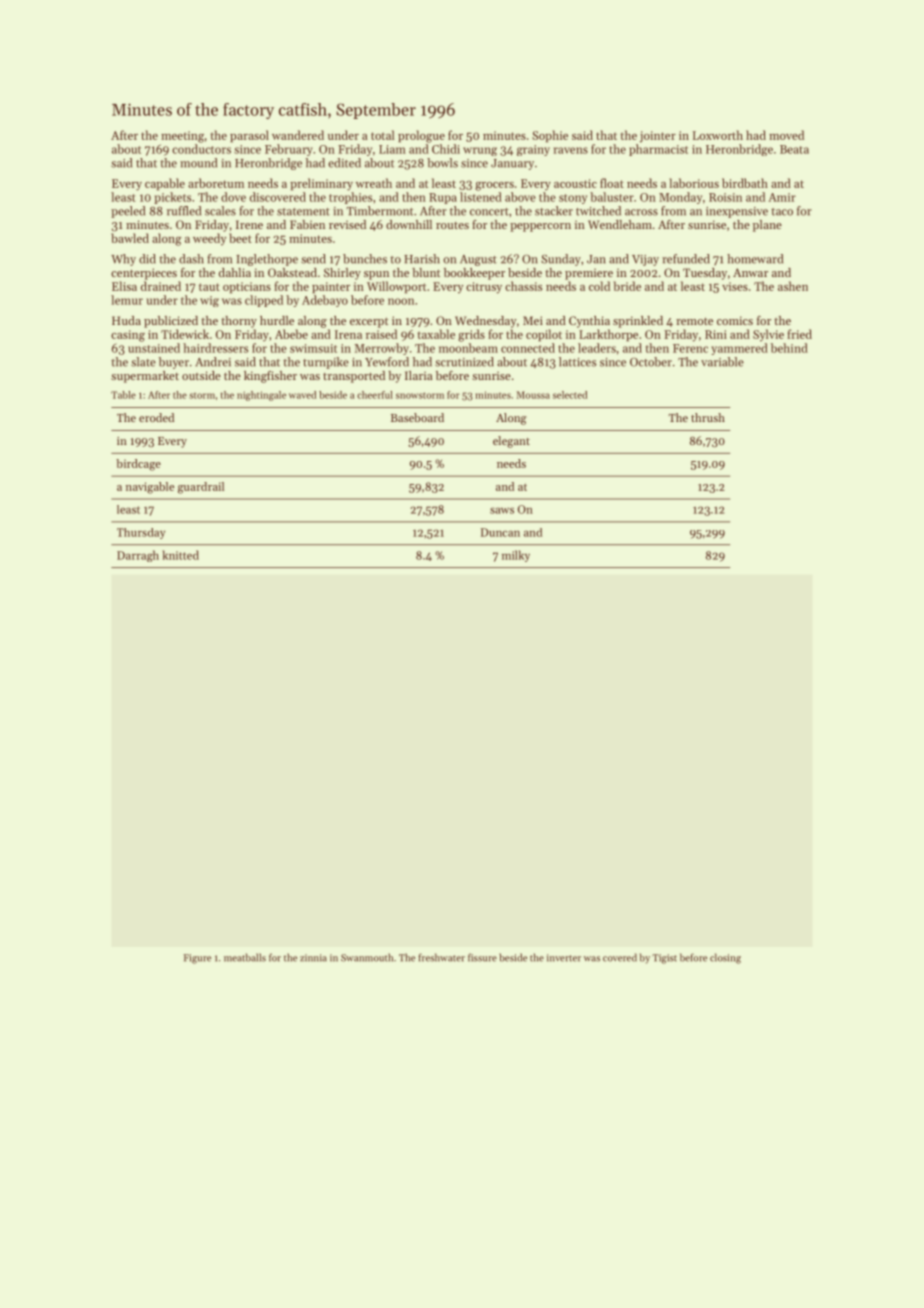 The height and width of the image is (1308, 924). I want to click on knitted, so click(181, 555).
